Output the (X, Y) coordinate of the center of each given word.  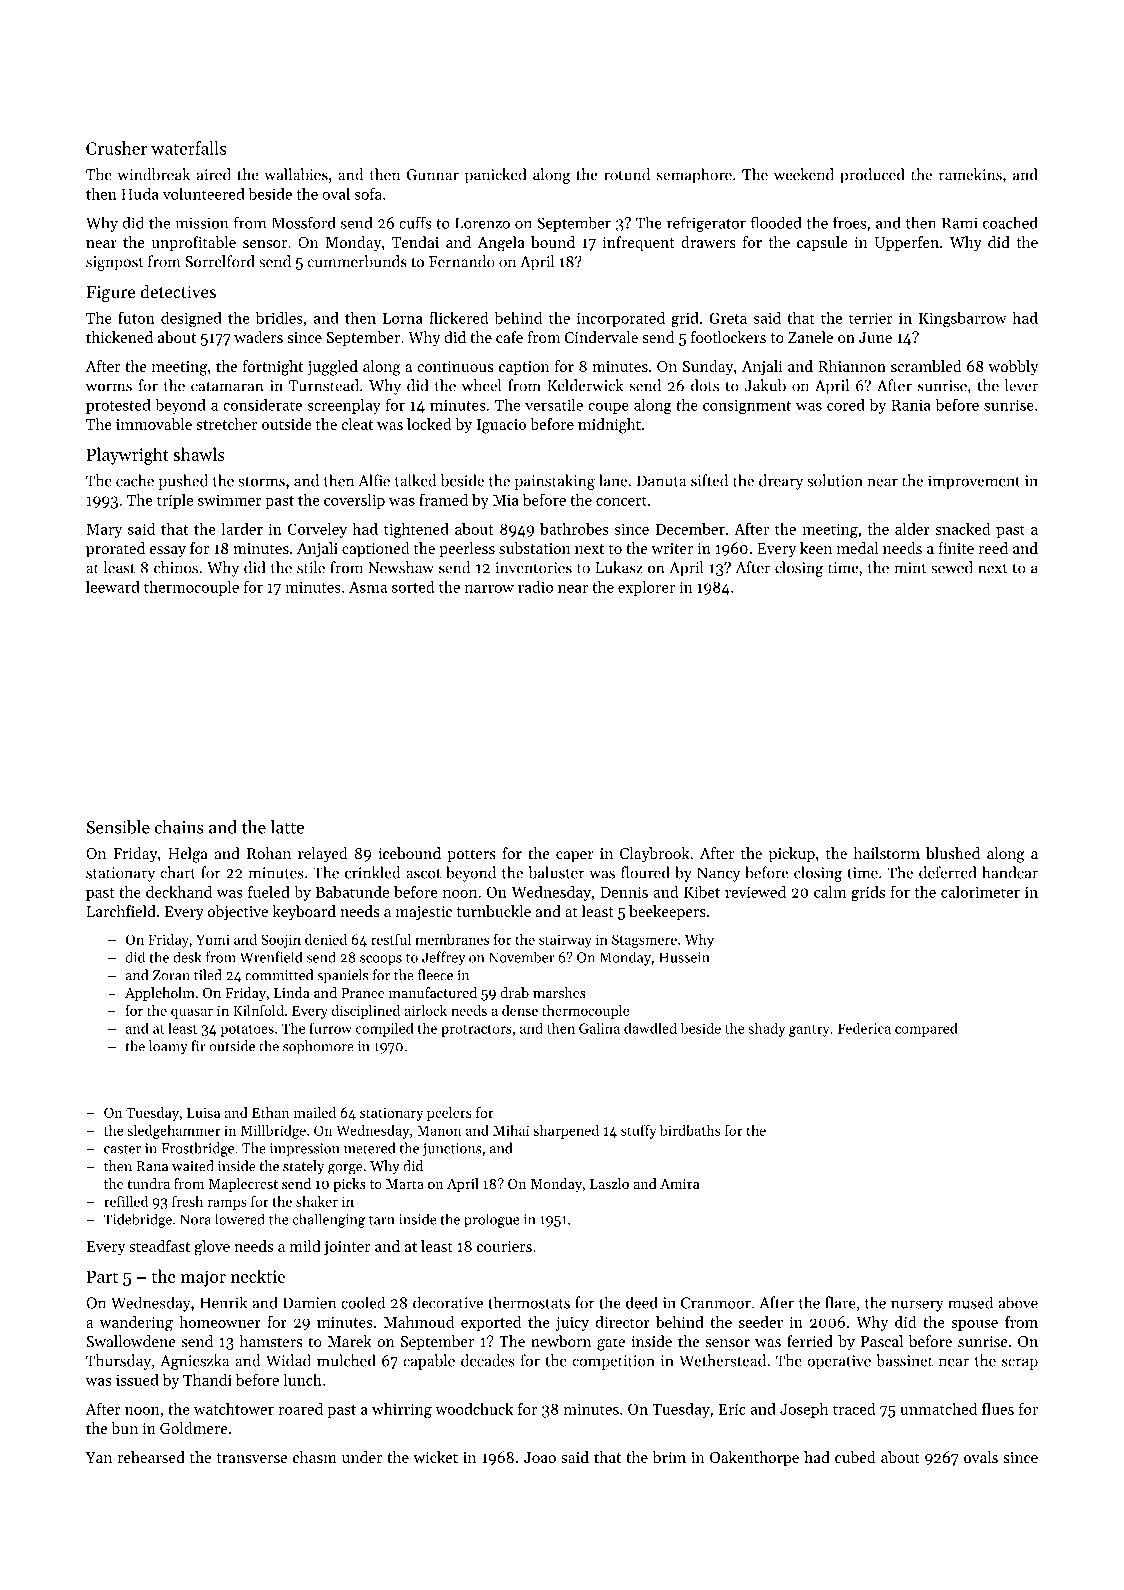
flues (998, 1408)
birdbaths (690, 1130)
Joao (540, 1457)
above (1018, 1302)
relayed (323, 855)
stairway (565, 941)
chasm (315, 1457)
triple (175, 501)
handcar (1010, 872)
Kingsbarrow (963, 320)
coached (1010, 222)
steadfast (159, 1246)
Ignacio (501, 426)
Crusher (116, 148)
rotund (627, 174)
